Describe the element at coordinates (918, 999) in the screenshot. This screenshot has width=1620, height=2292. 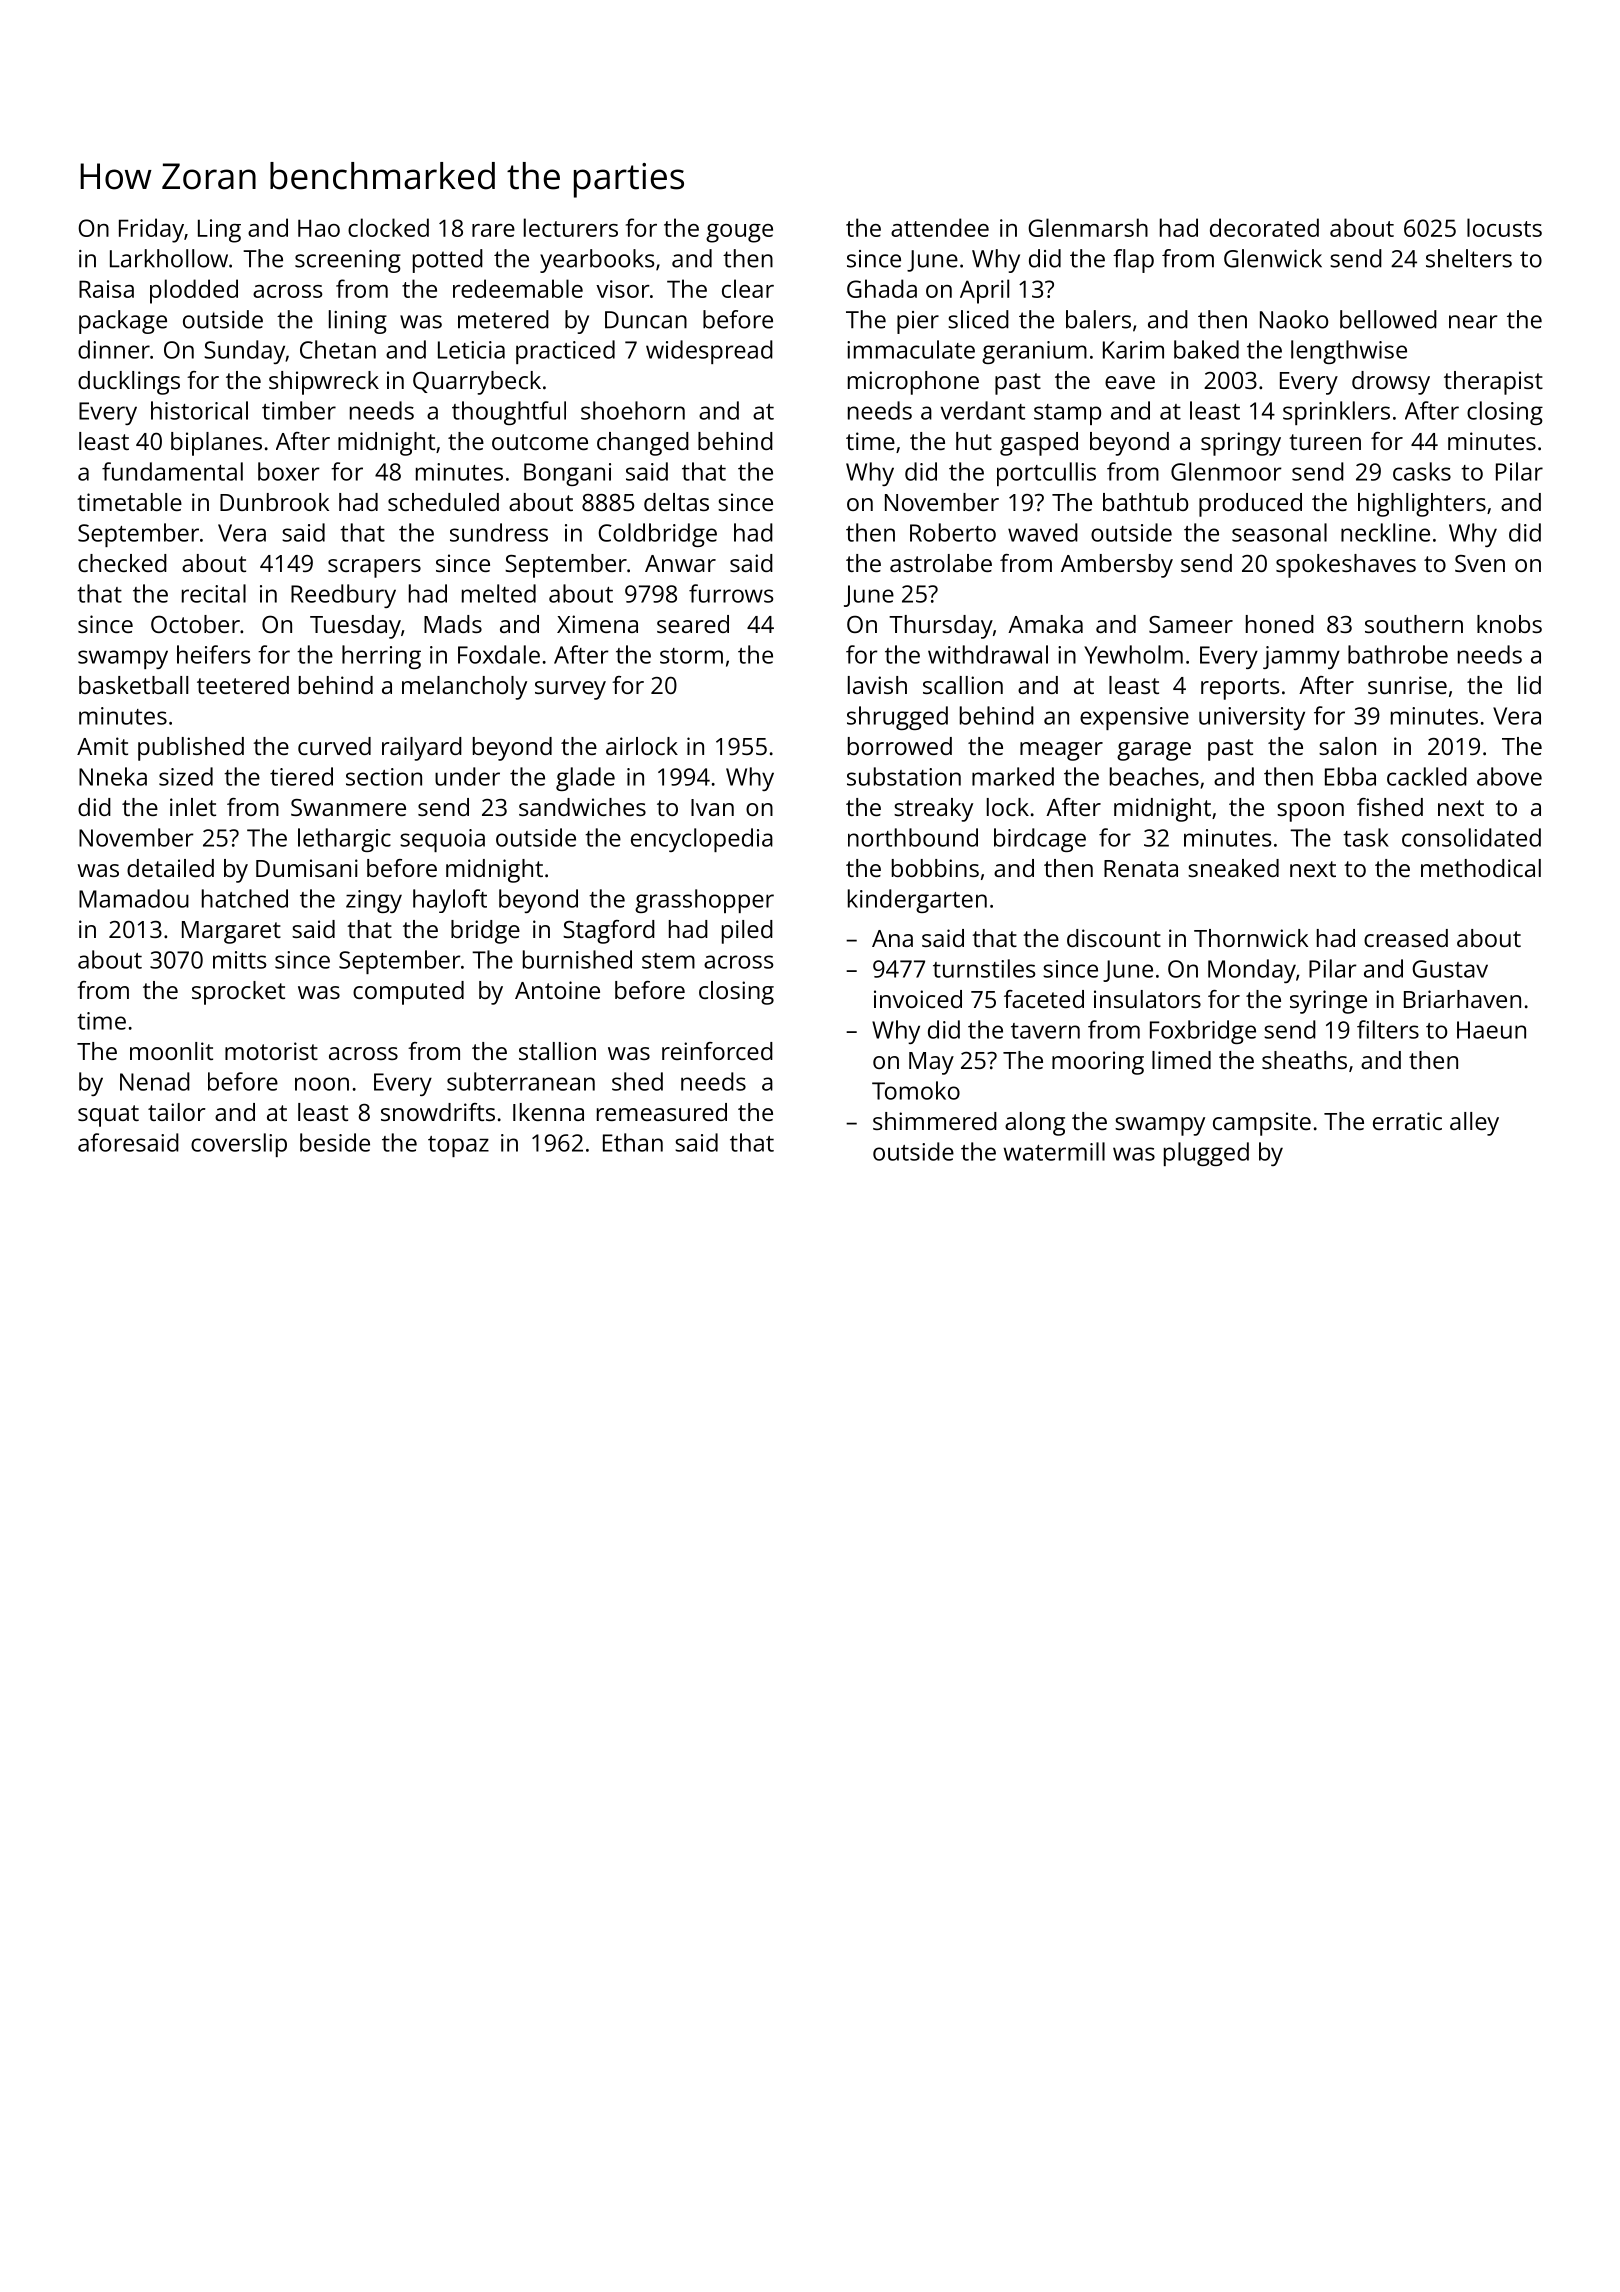
I see `invoiced` at that location.
